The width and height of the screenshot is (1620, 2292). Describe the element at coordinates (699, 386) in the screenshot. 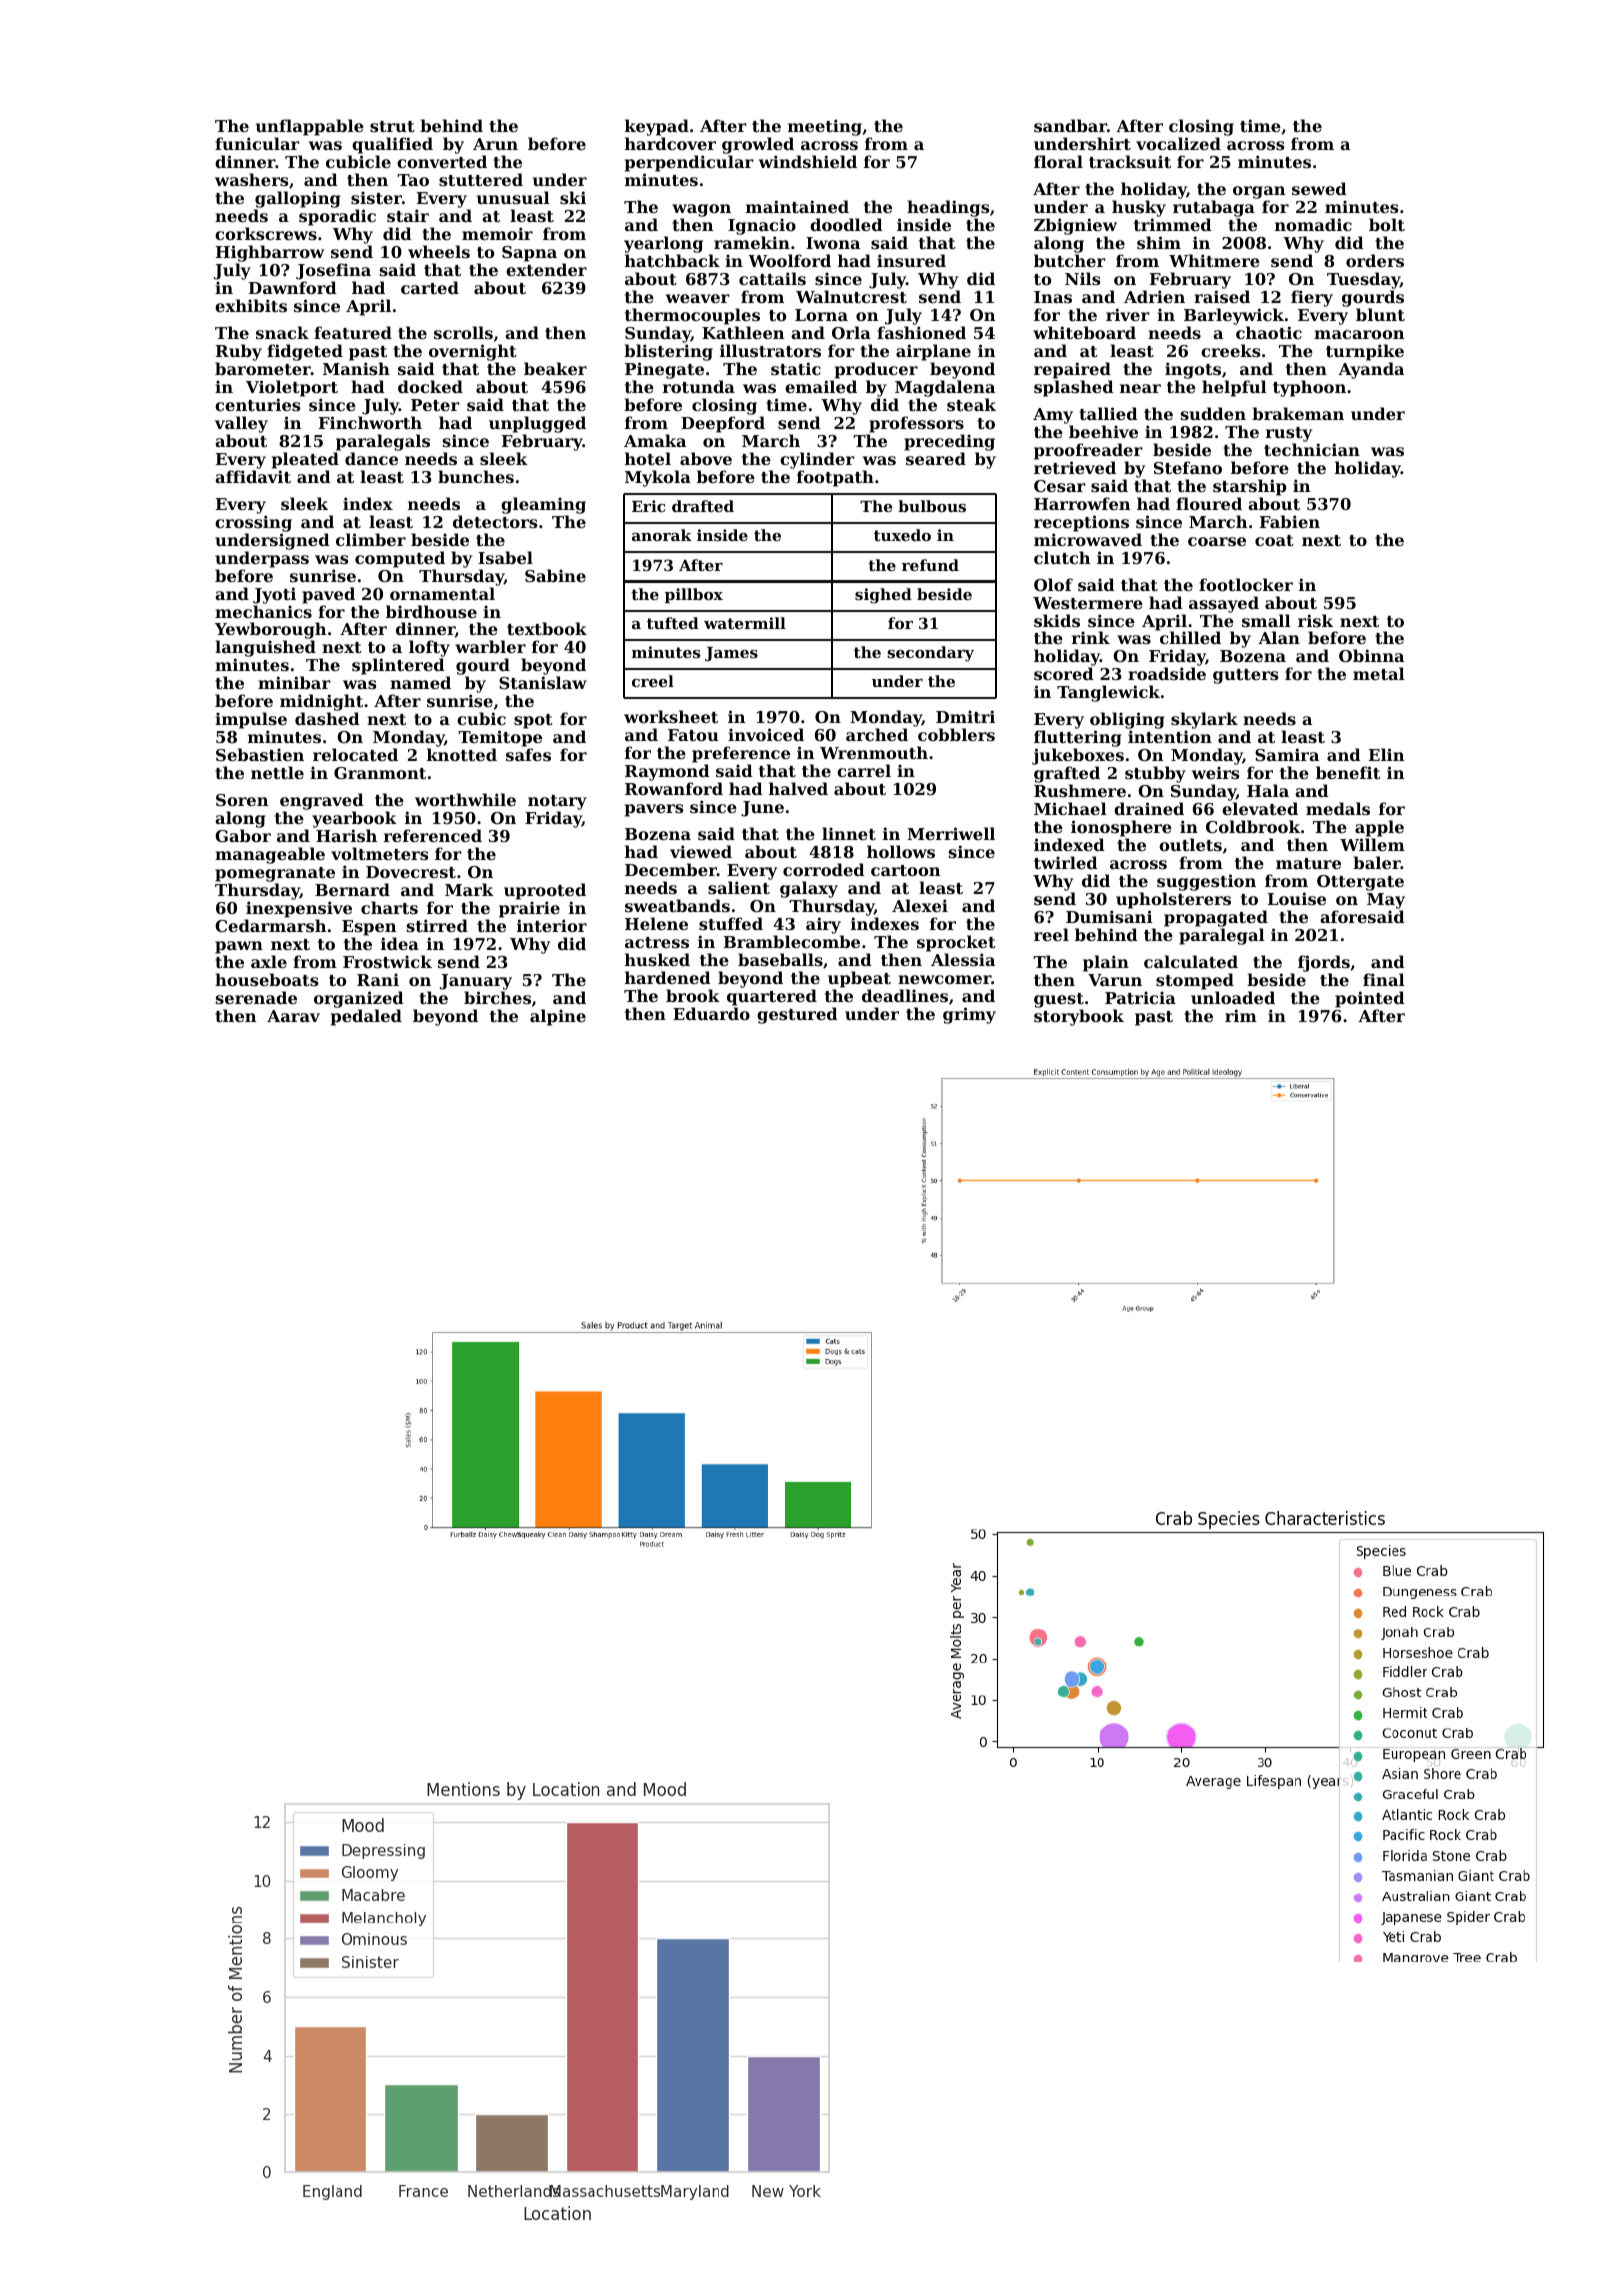

I see `rotunda` at that location.
